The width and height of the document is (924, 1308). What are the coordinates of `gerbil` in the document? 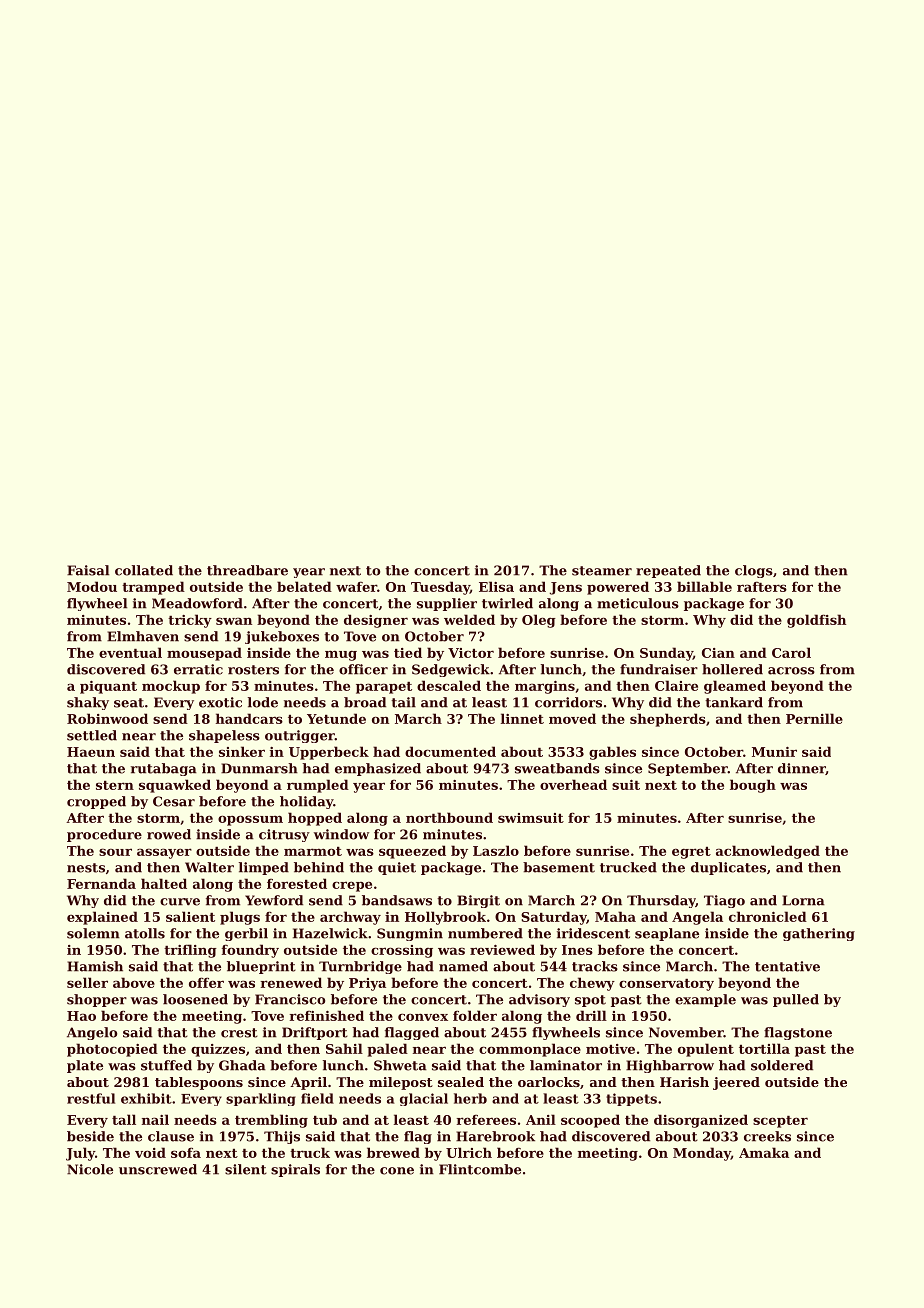 It's located at (246, 934).
